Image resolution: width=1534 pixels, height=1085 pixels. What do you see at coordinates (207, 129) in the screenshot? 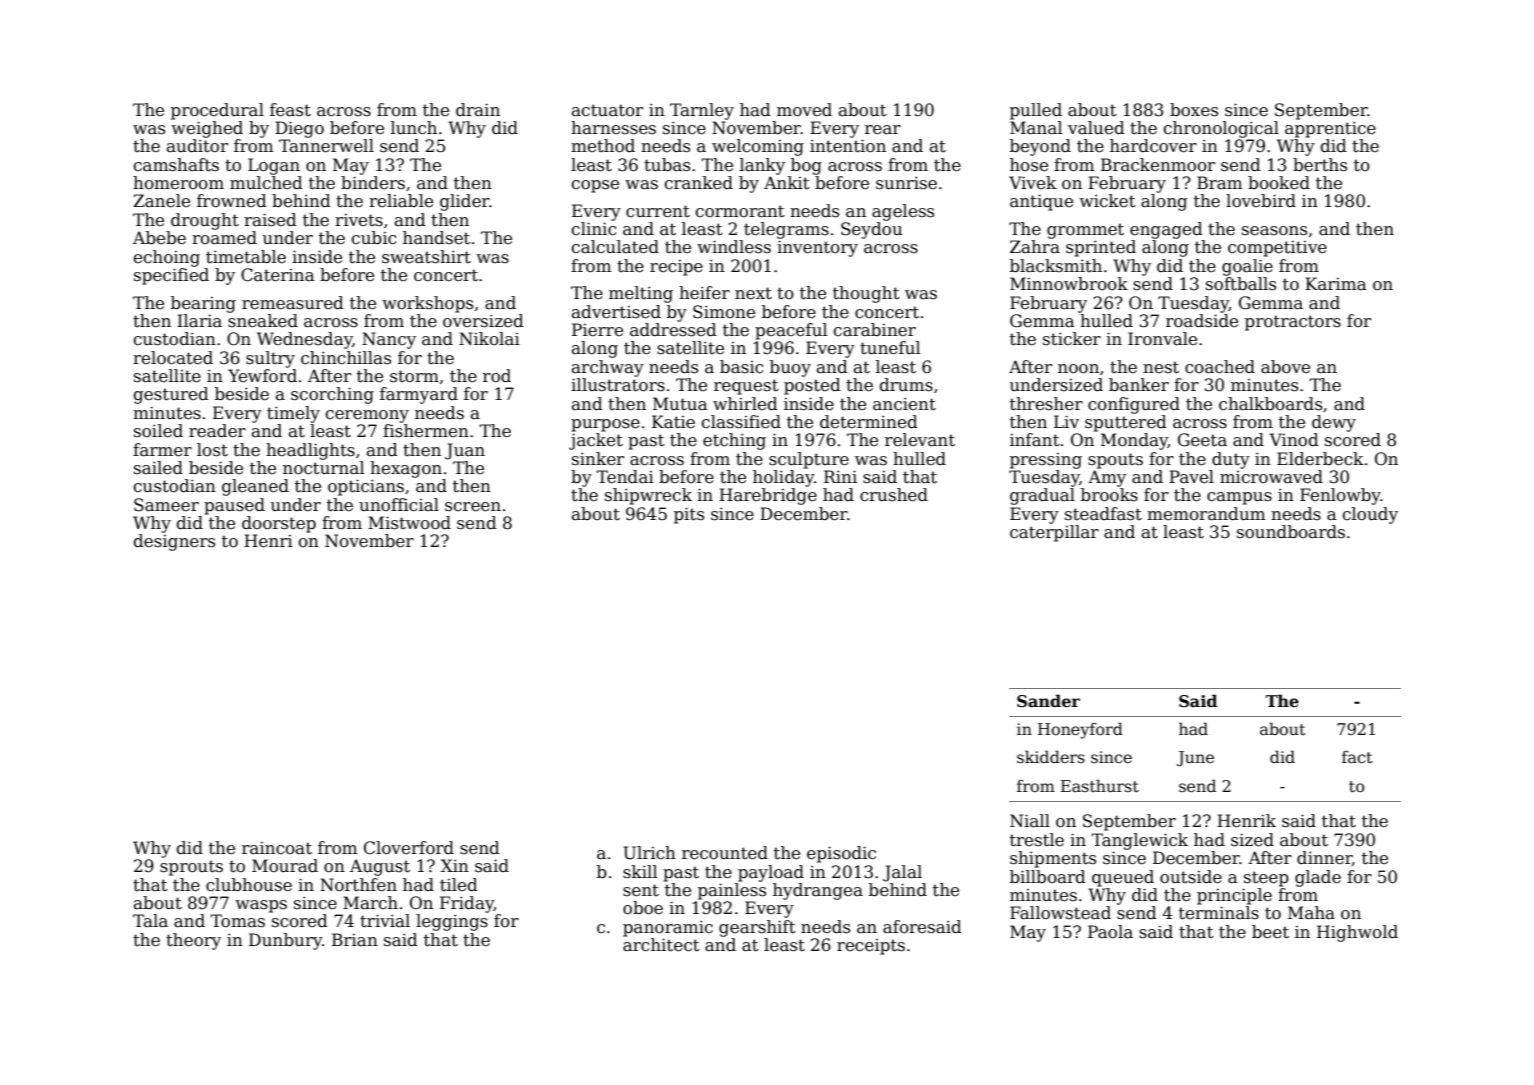
I see `weighed` at bounding box center [207, 129].
